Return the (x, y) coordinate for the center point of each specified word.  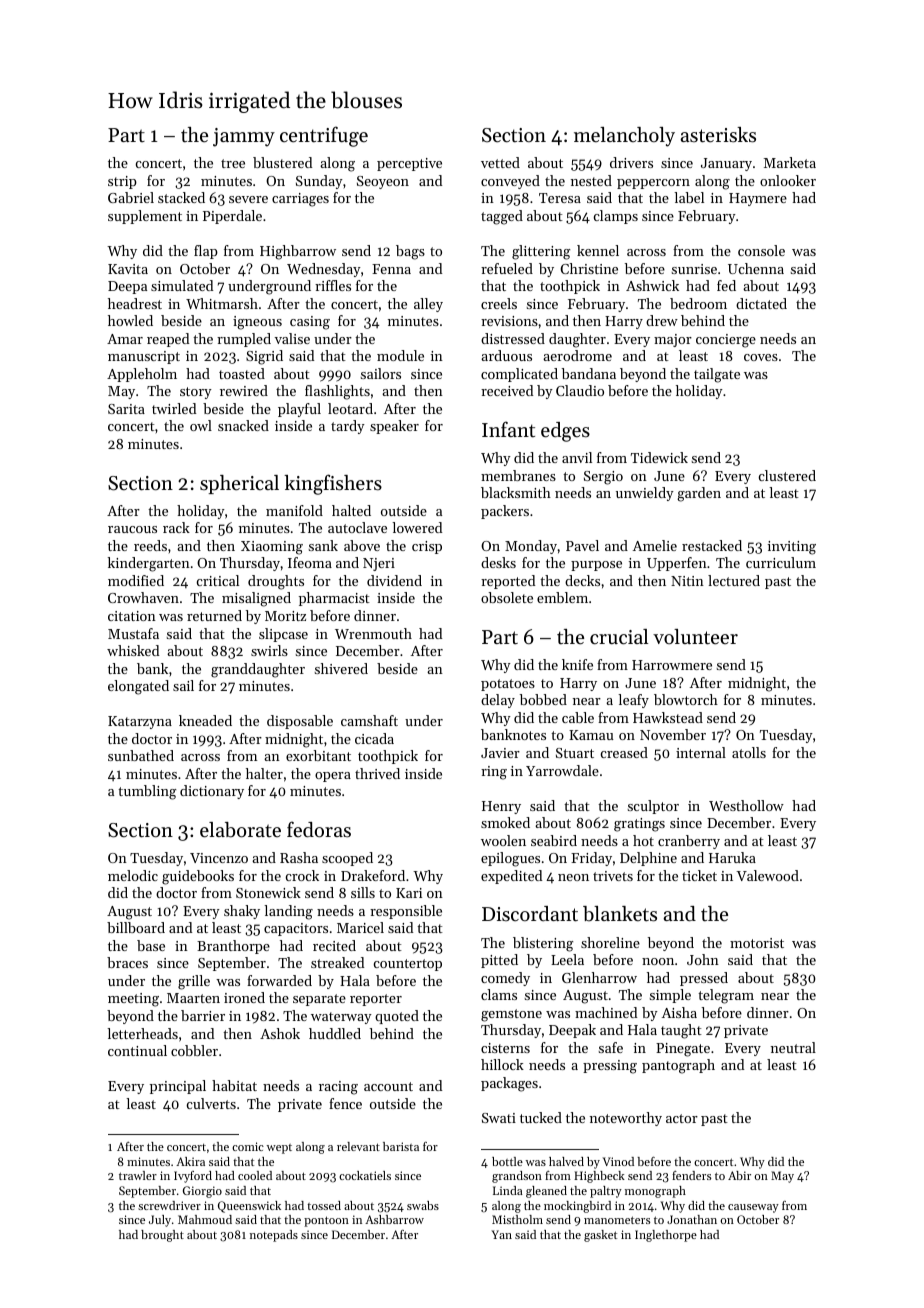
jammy (244, 137)
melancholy (624, 137)
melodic (133, 875)
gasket (600, 1236)
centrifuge (324, 136)
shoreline (610, 942)
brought (162, 1236)
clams (499, 994)
